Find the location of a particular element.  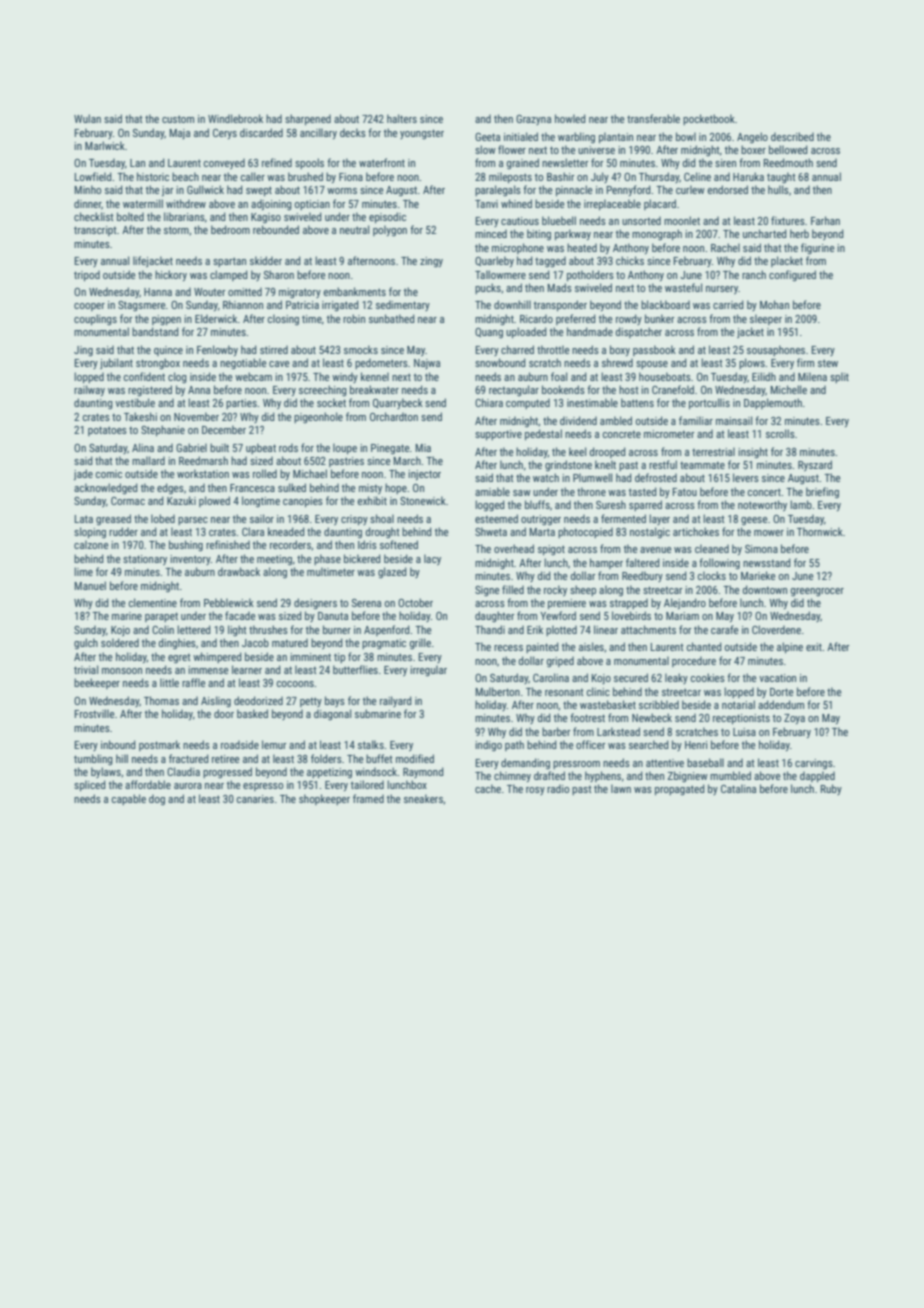

halters is located at coordinates (402, 118).
